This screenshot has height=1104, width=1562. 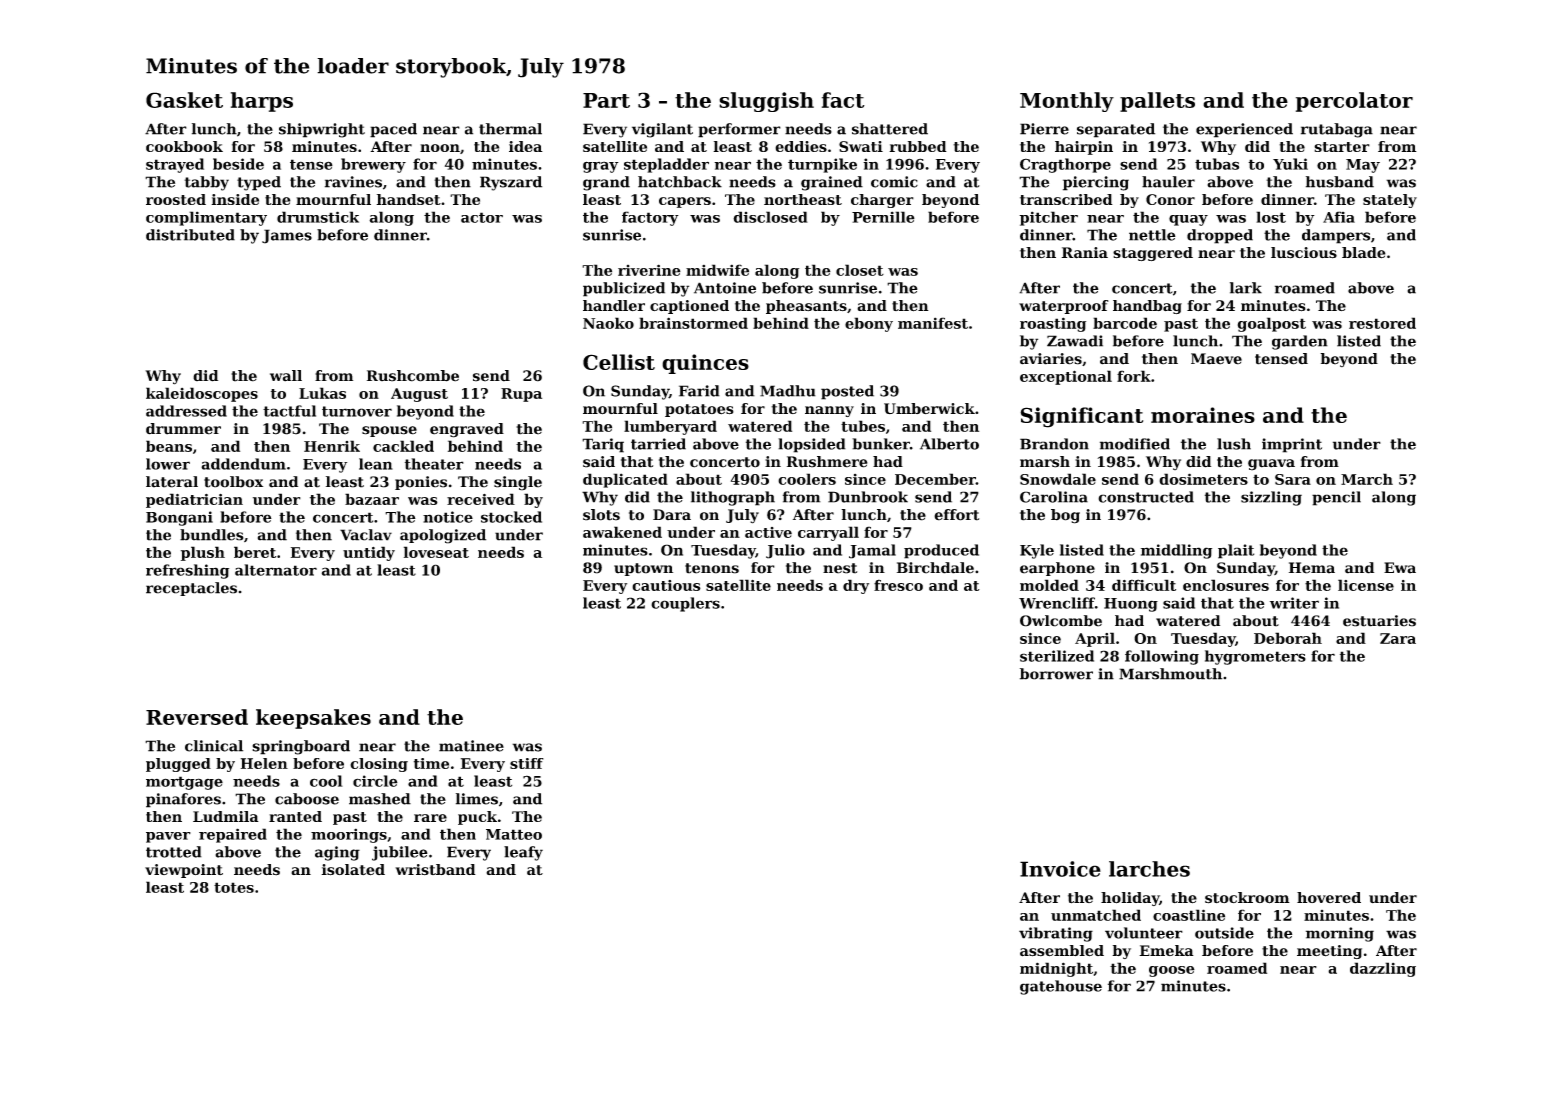 What do you see at coordinates (1255, 657) in the screenshot?
I see `hygrometers` at bounding box center [1255, 657].
